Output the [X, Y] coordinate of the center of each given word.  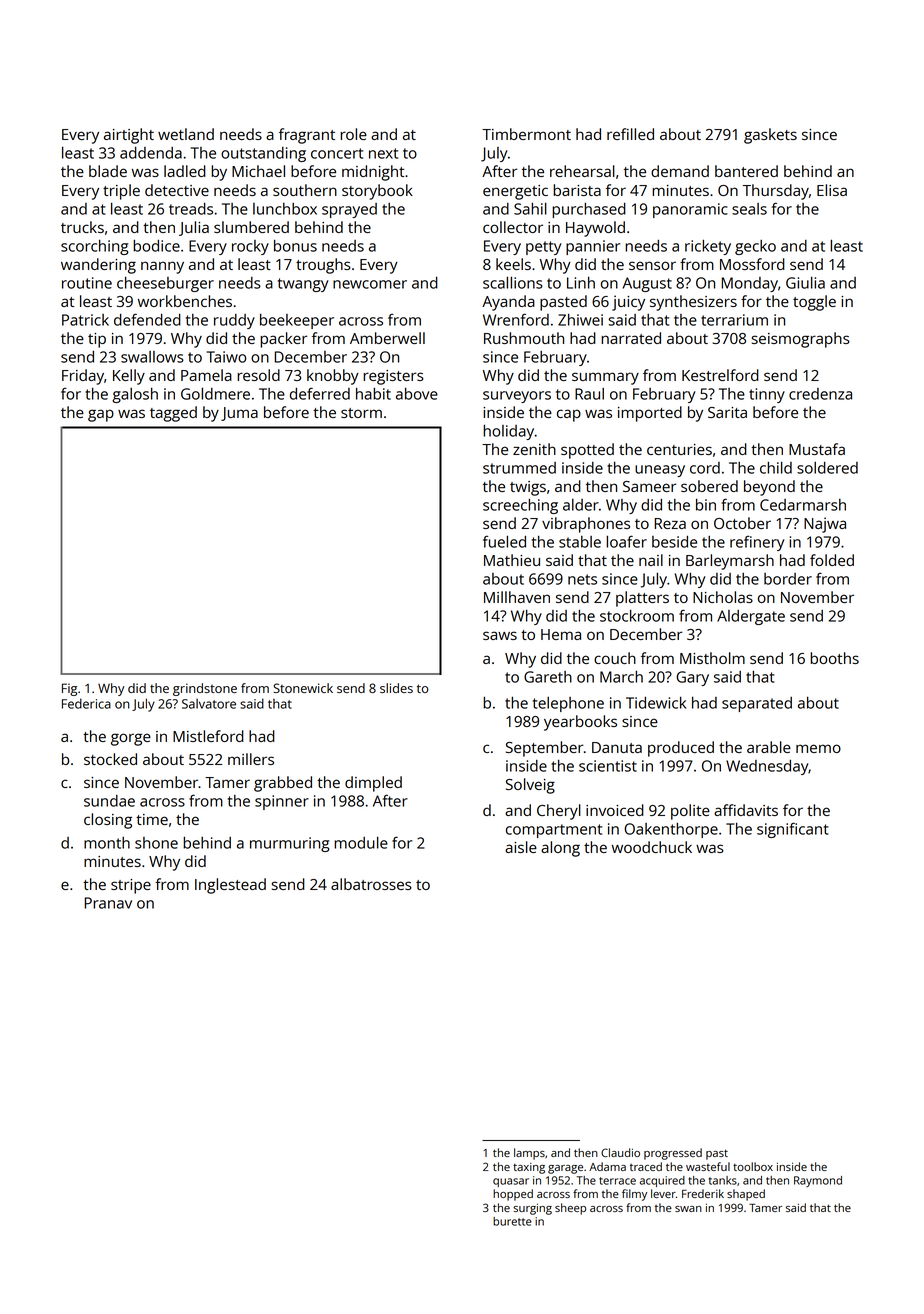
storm [361, 413]
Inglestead [230, 886]
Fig [69, 689]
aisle [521, 847]
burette [512, 1221]
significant [793, 830]
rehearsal [582, 171]
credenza [820, 394]
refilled [630, 134]
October [742, 523]
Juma [239, 414]
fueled [504, 541]
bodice [156, 246]
